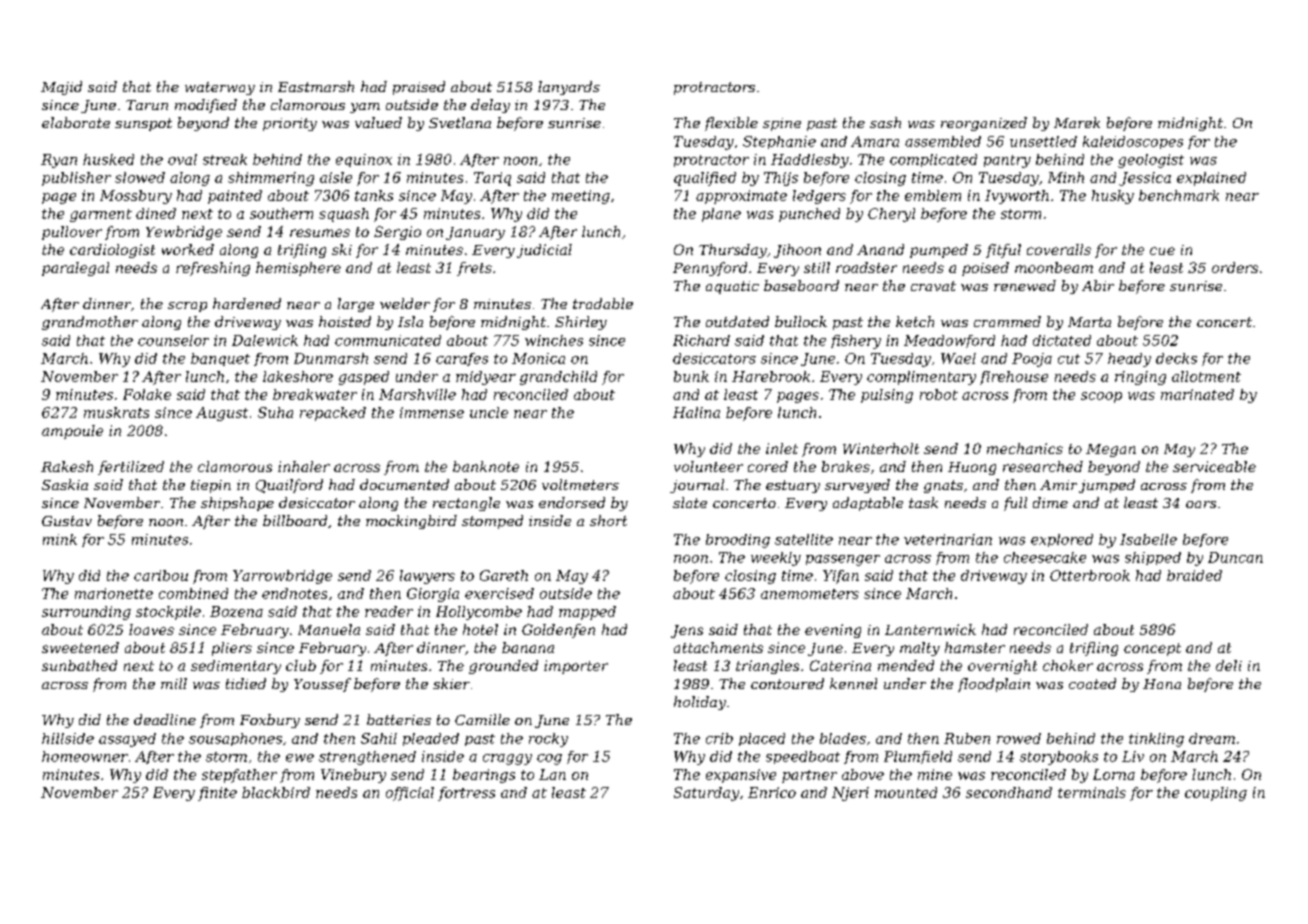 This screenshot has width=1308, height=924. What do you see at coordinates (60, 539) in the screenshot?
I see `mink` at bounding box center [60, 539].
